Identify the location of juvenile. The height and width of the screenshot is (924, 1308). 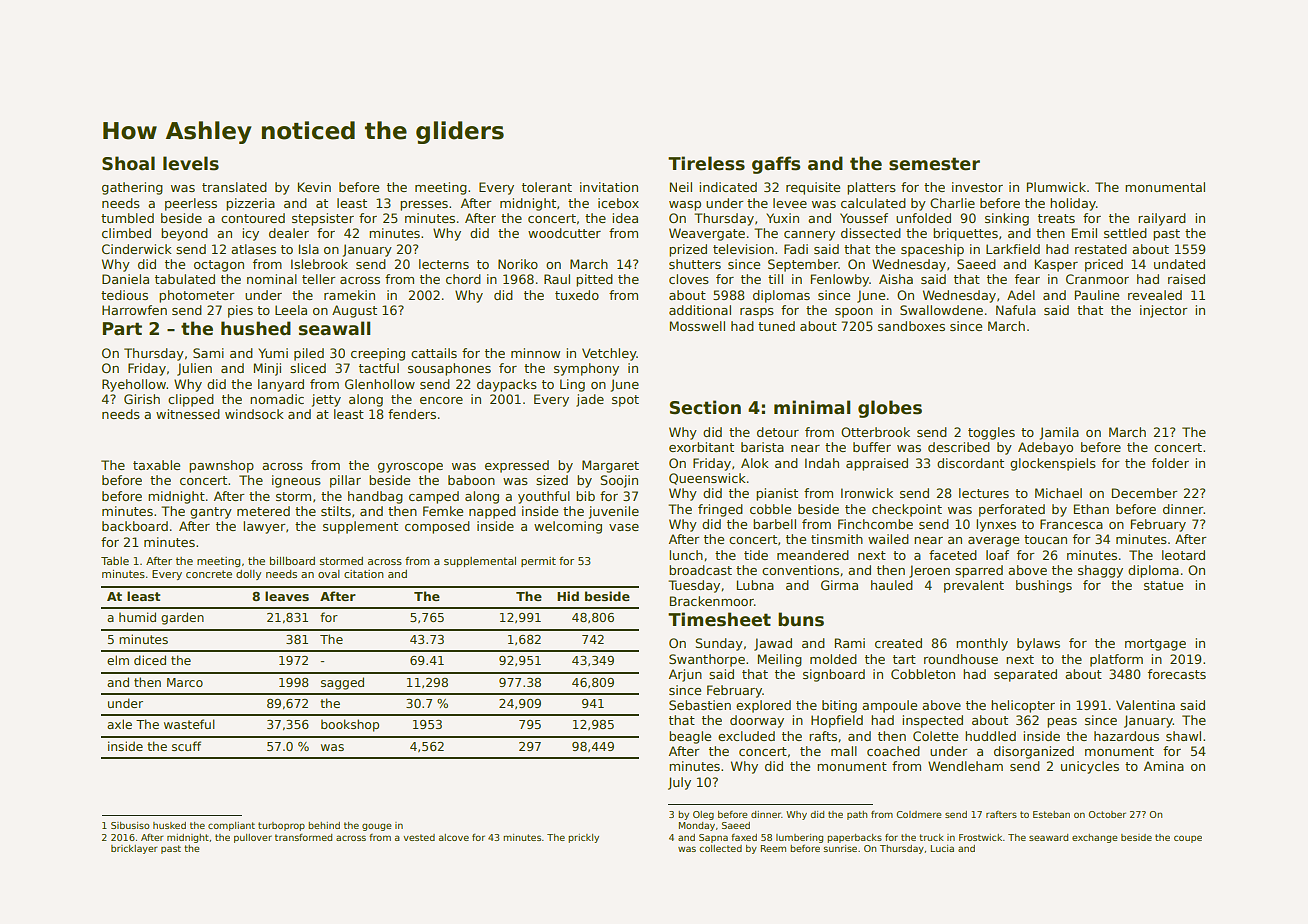
(614, 512).
